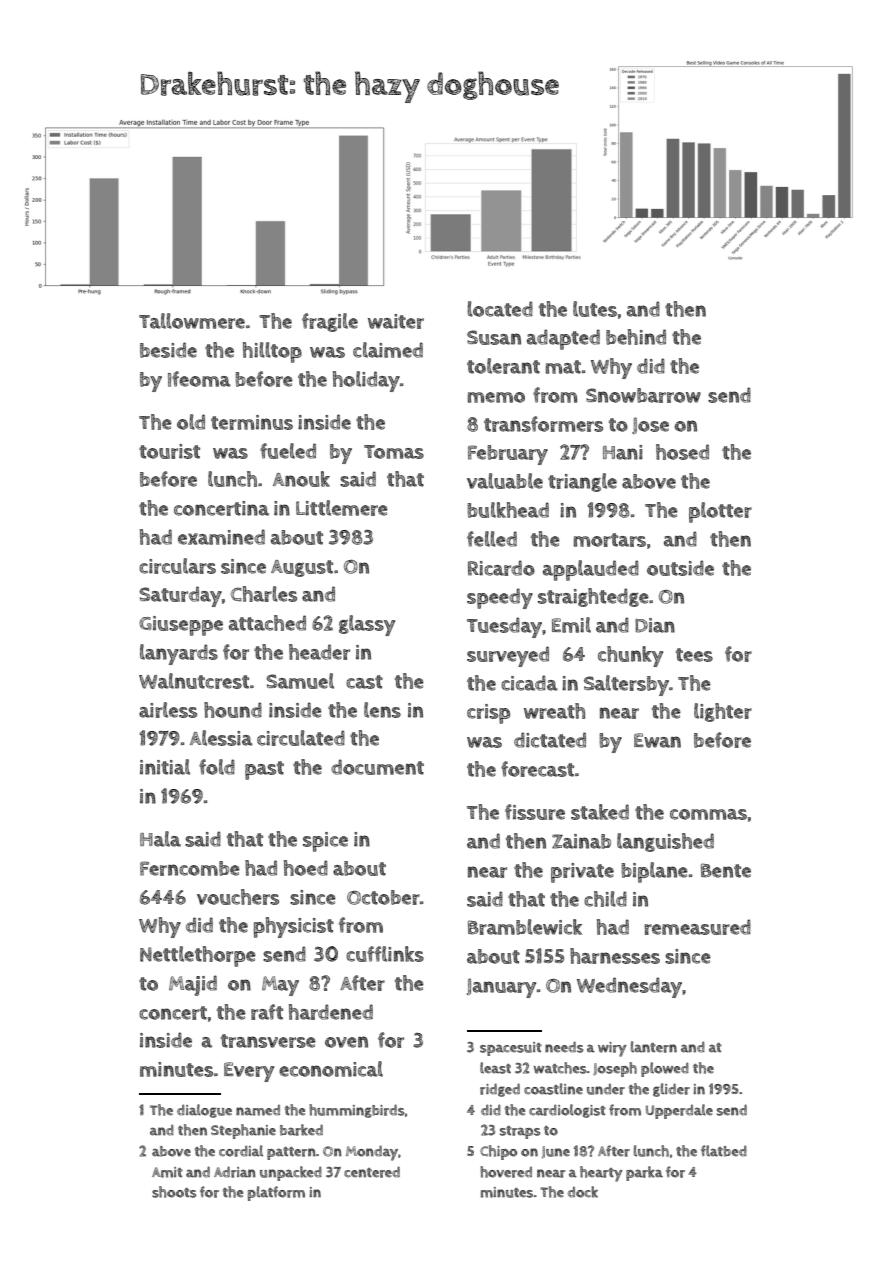 The height and width of the document is (1264, 891). Describe the element at coordinates (192, 321) in the document. I see `Tallowmere` at that location.
